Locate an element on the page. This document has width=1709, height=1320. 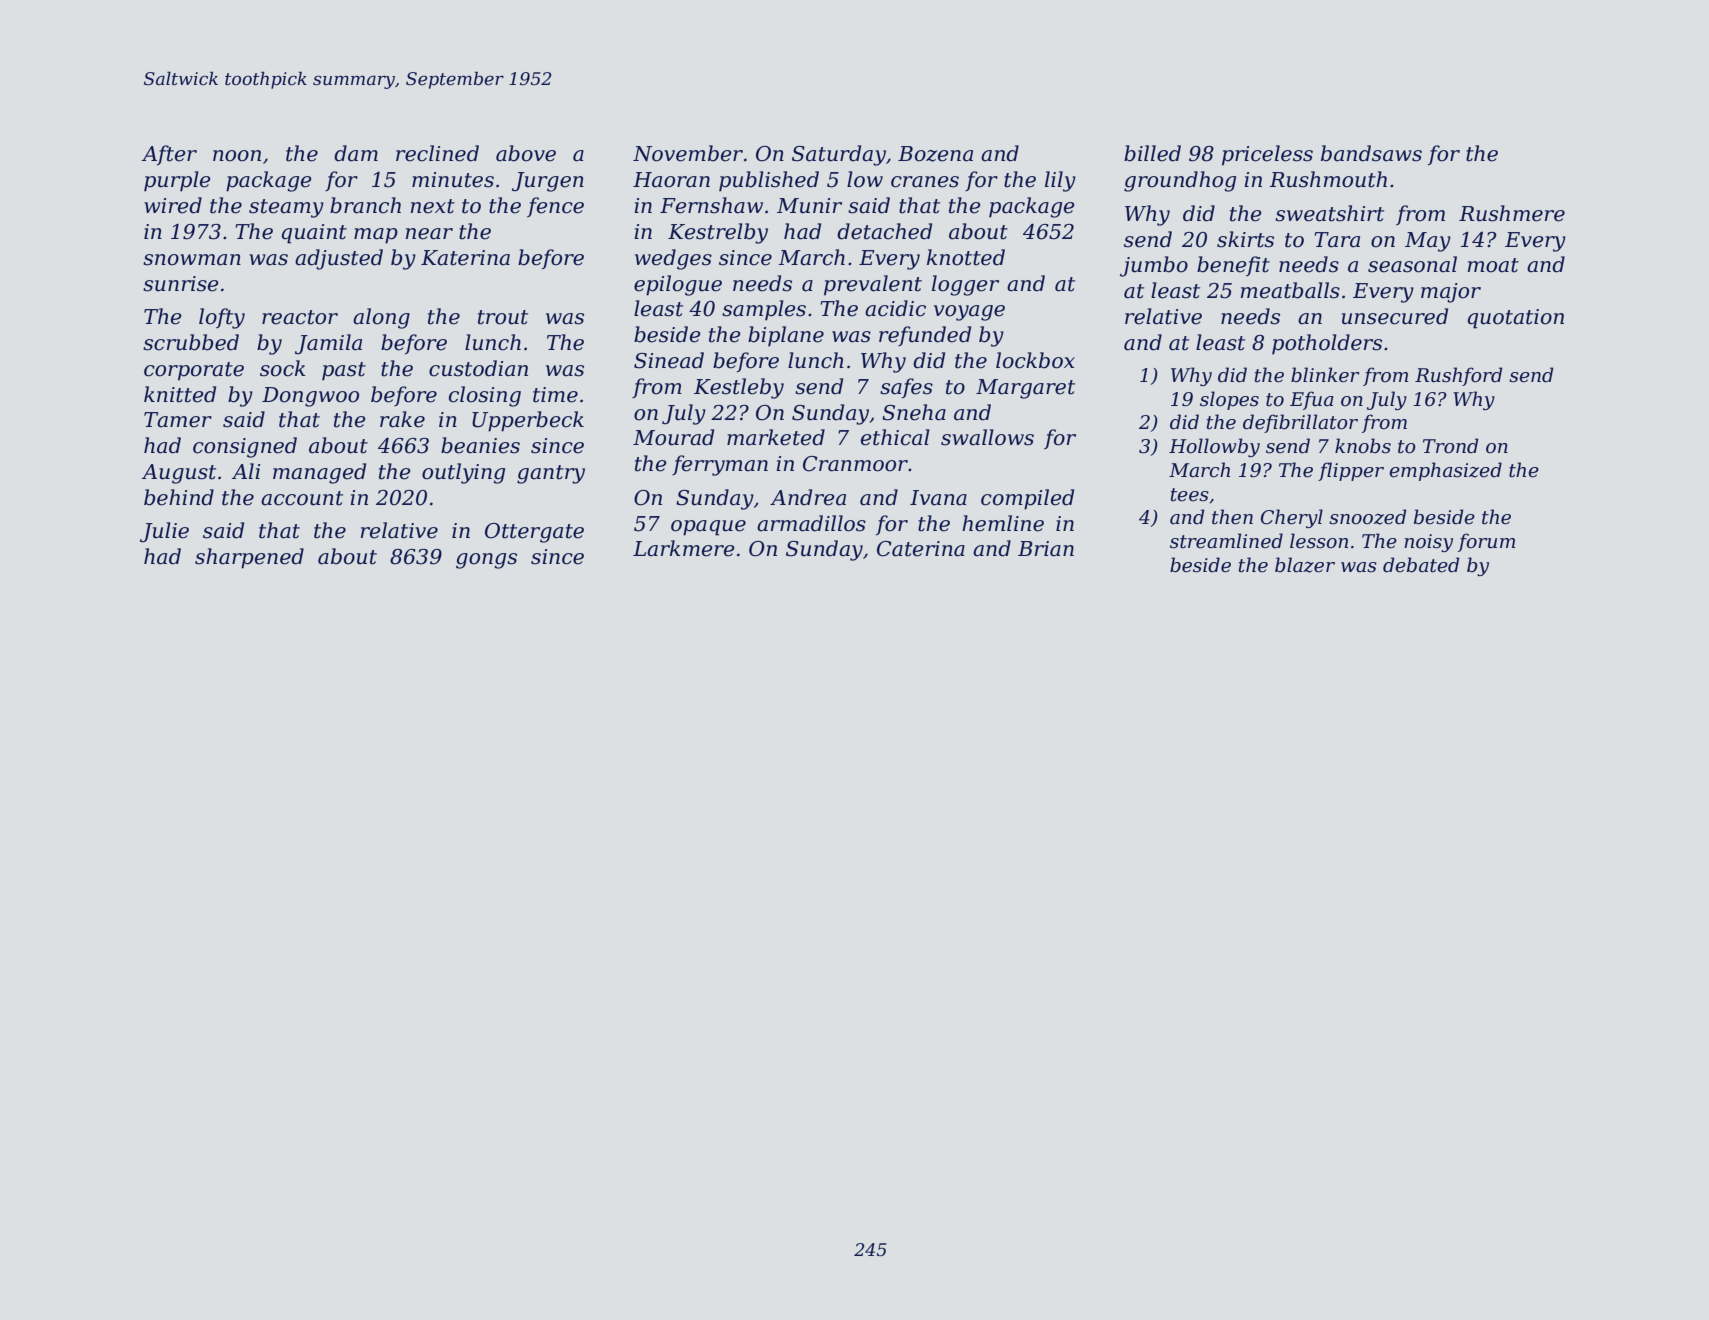
Brian is located at coordinates (1046, 549).
